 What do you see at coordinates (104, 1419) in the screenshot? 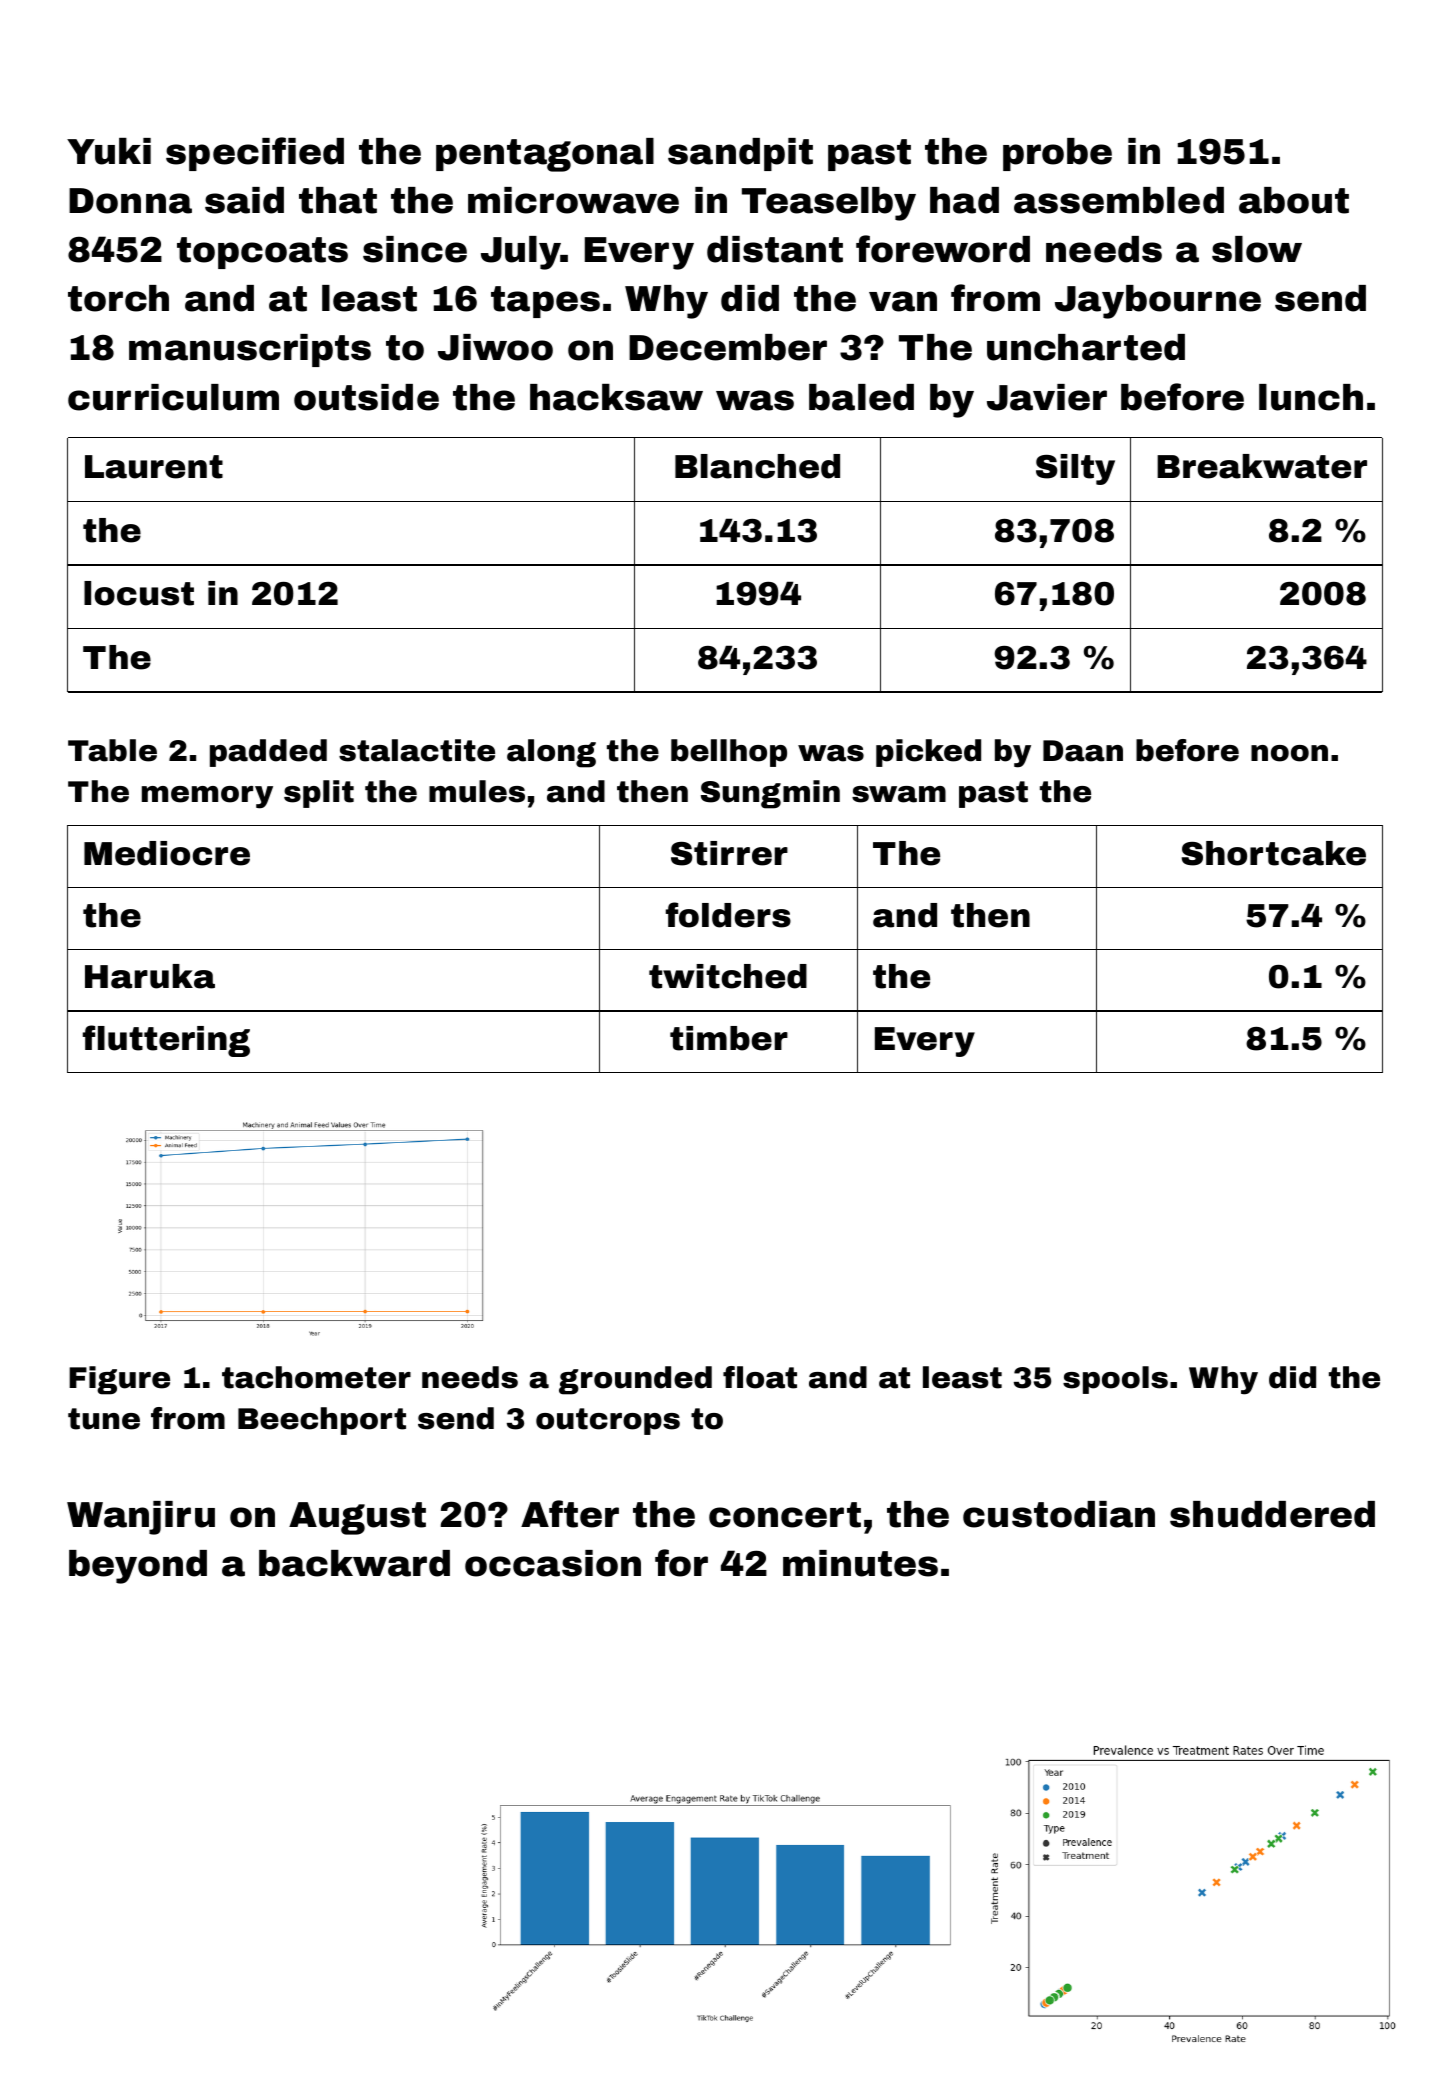
I see `tune` at bounding box center [104, 1419].
